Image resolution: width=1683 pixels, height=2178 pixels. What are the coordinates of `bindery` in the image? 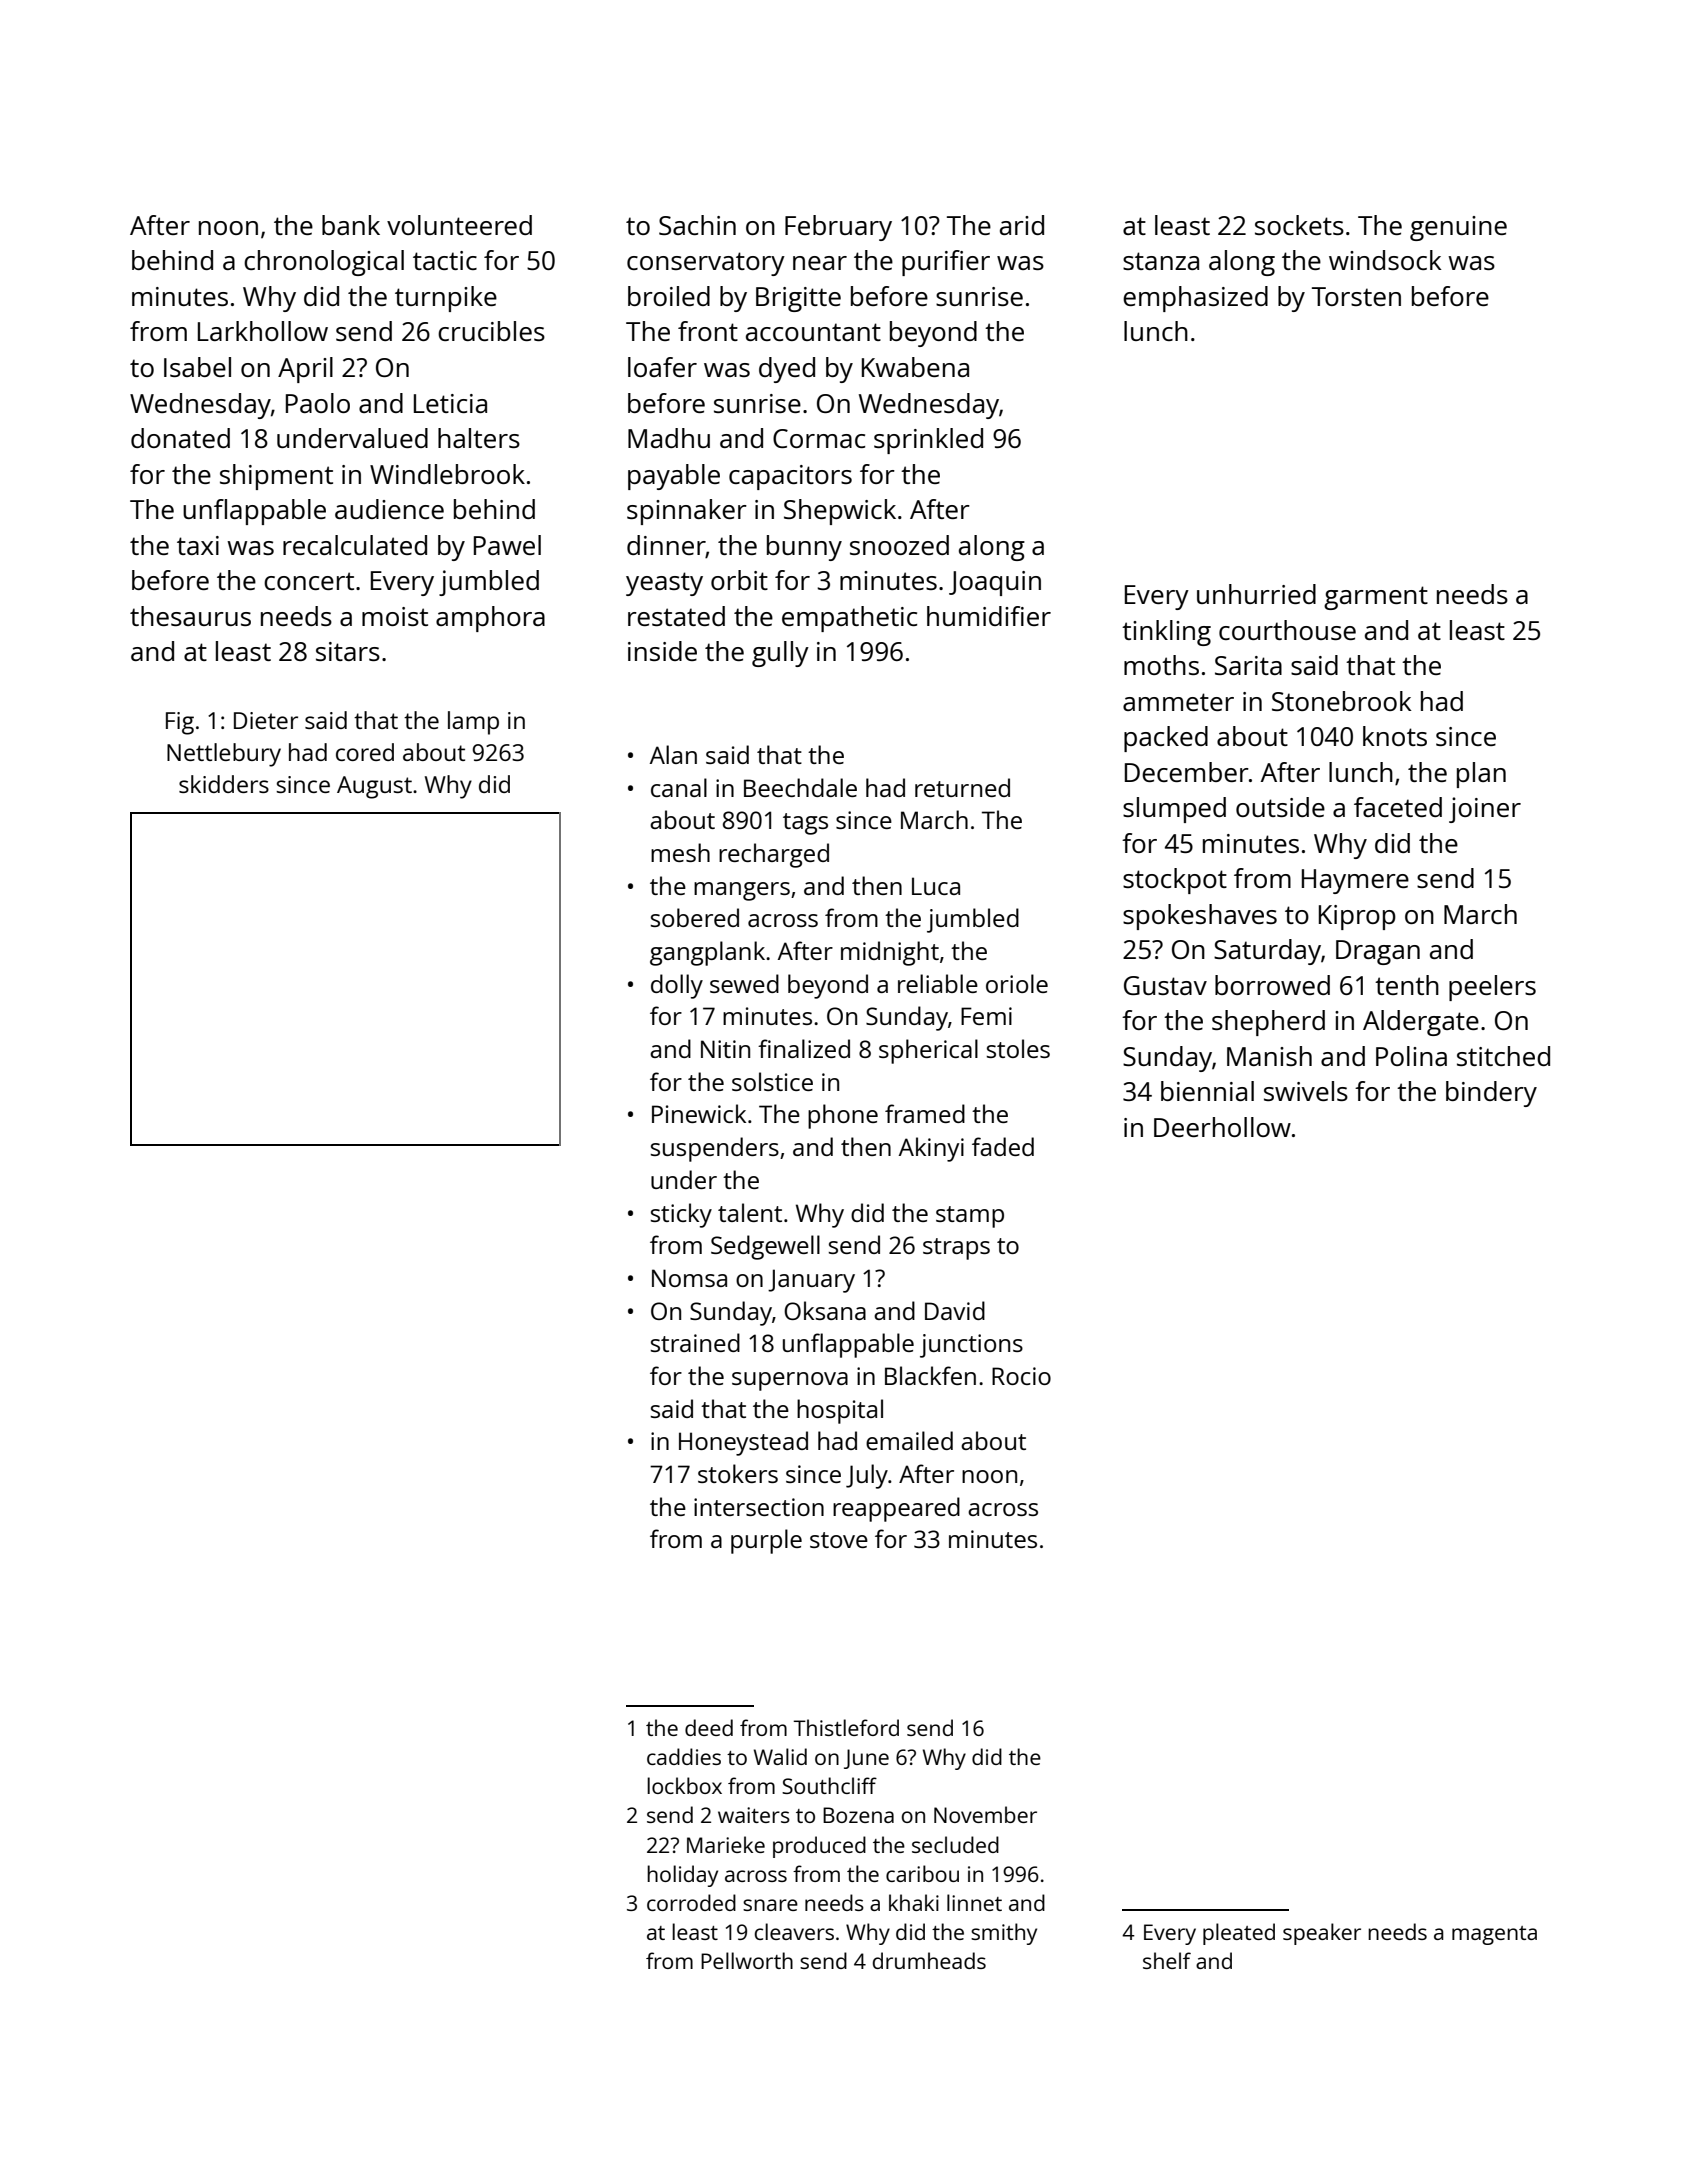 It's located at (1491, 1094).
